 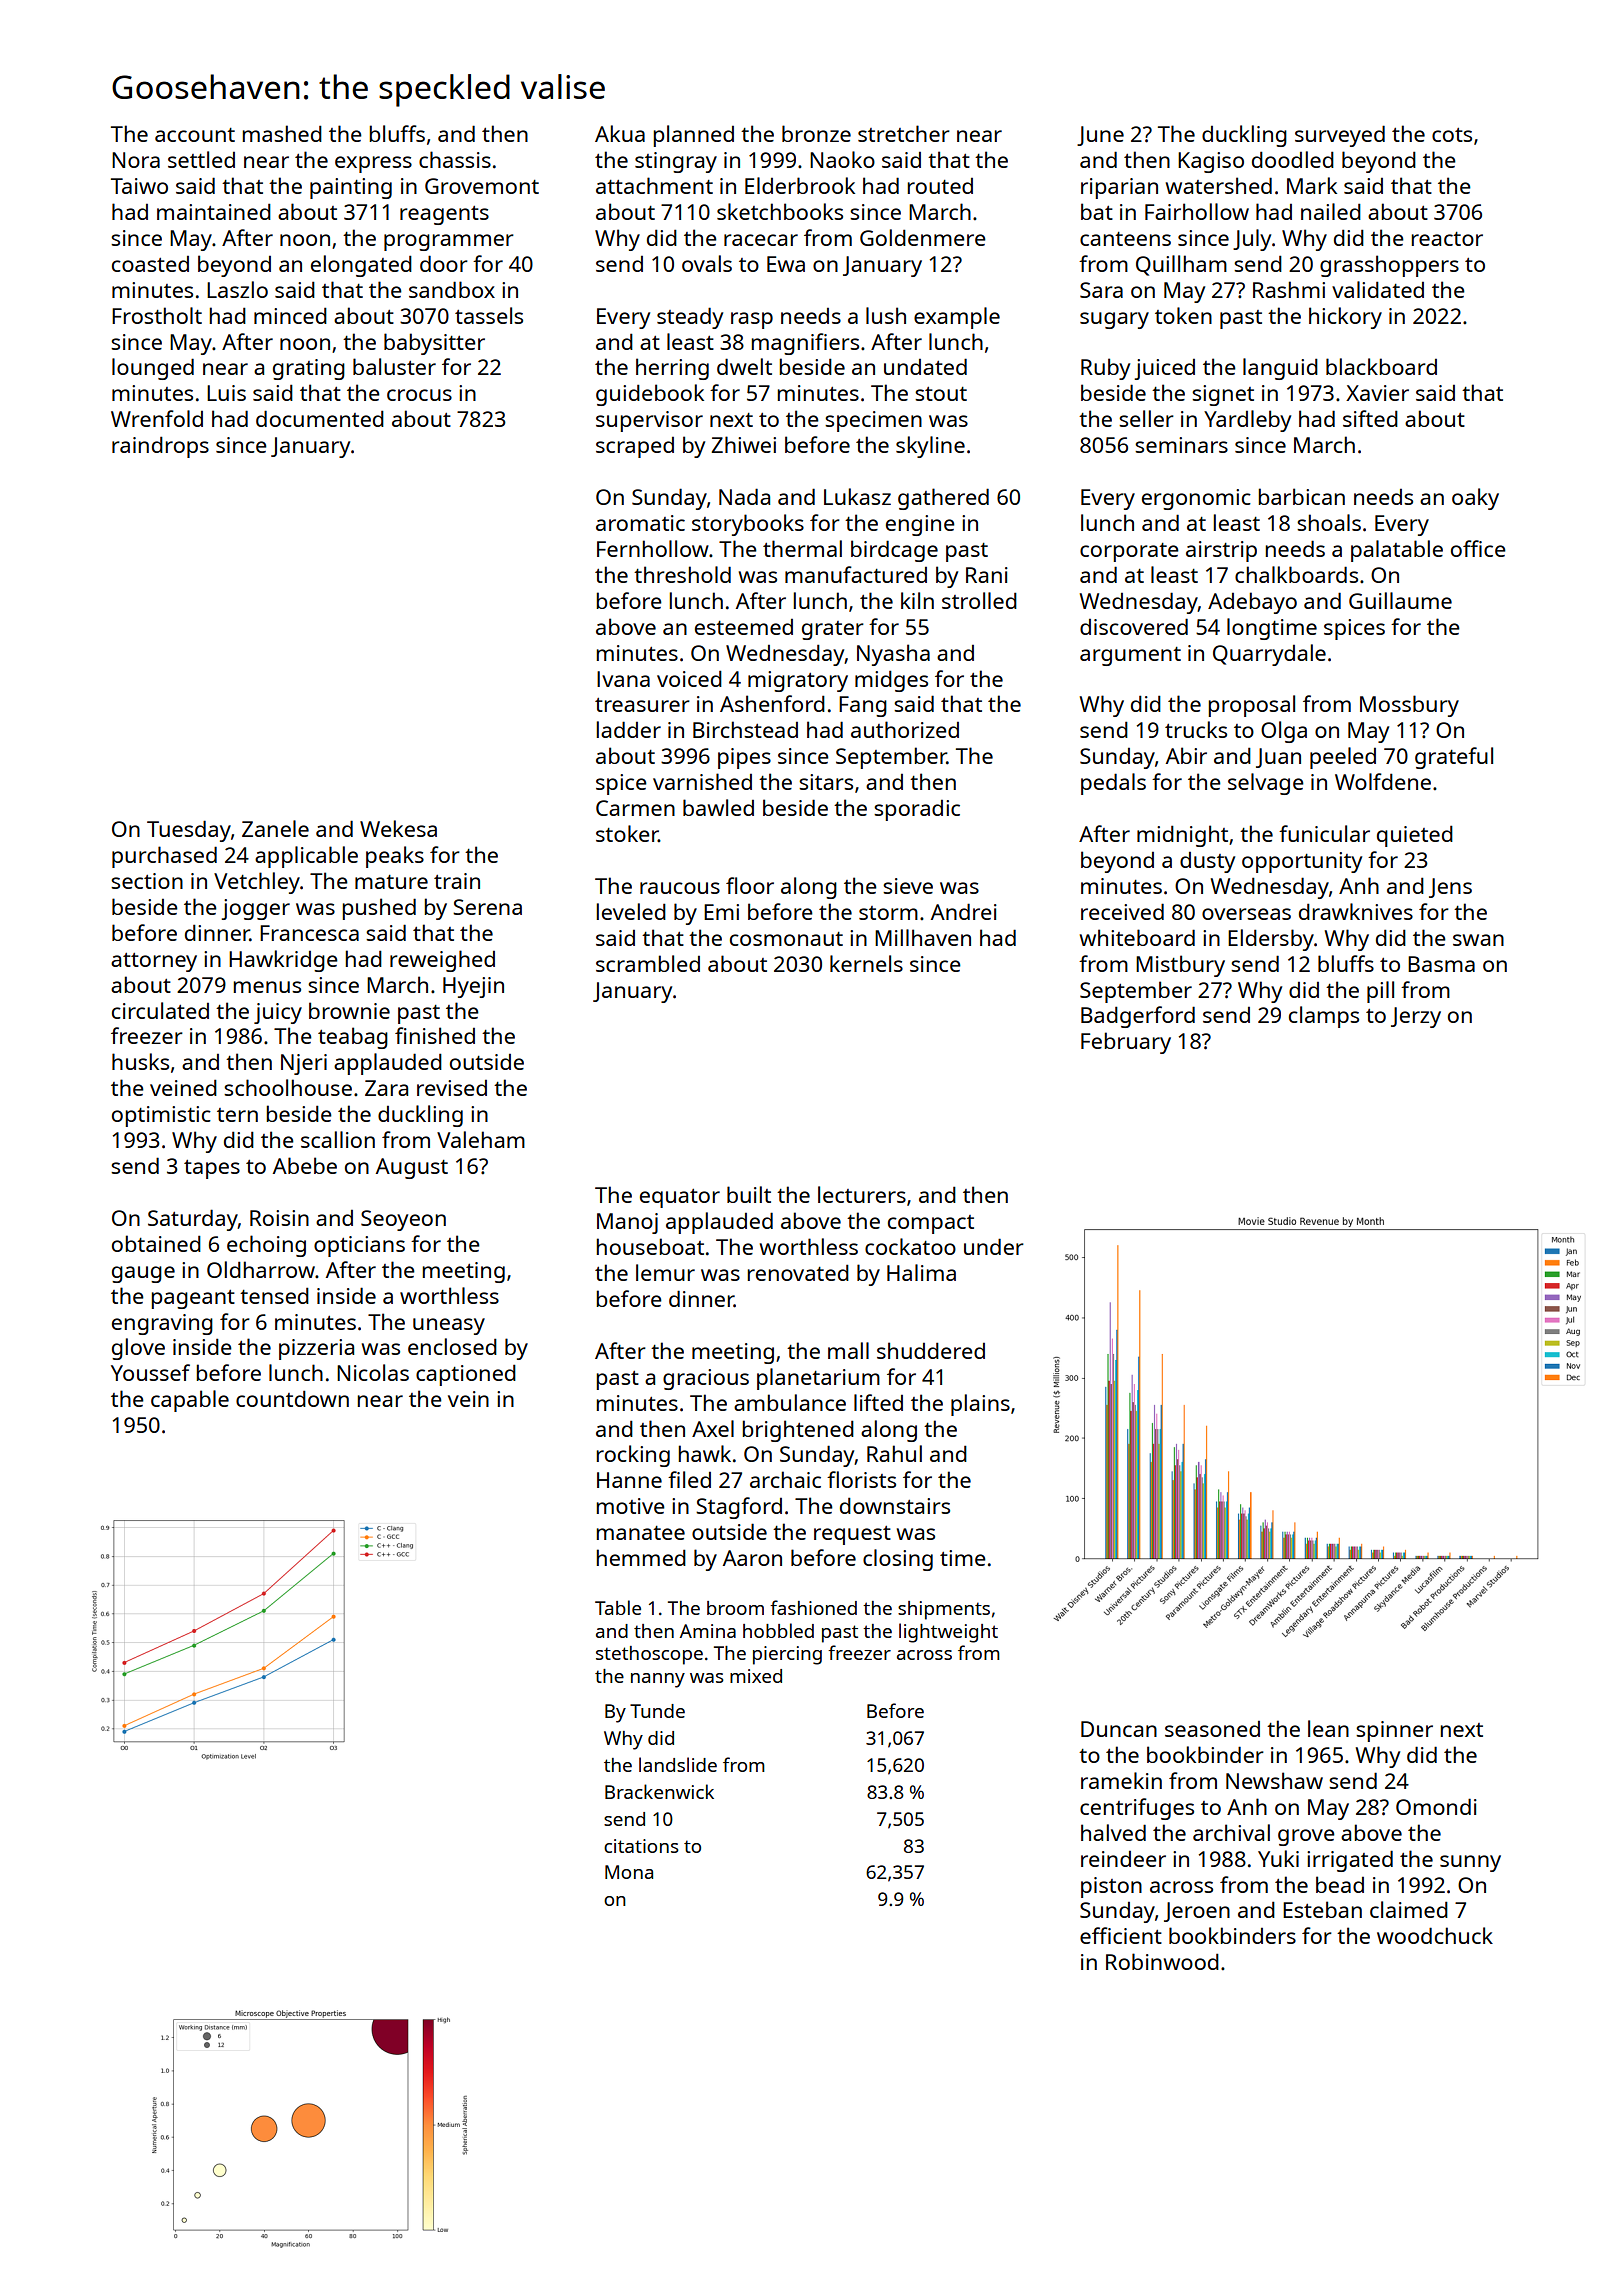 I want to click on Akua, so click(x=620, y=133).
